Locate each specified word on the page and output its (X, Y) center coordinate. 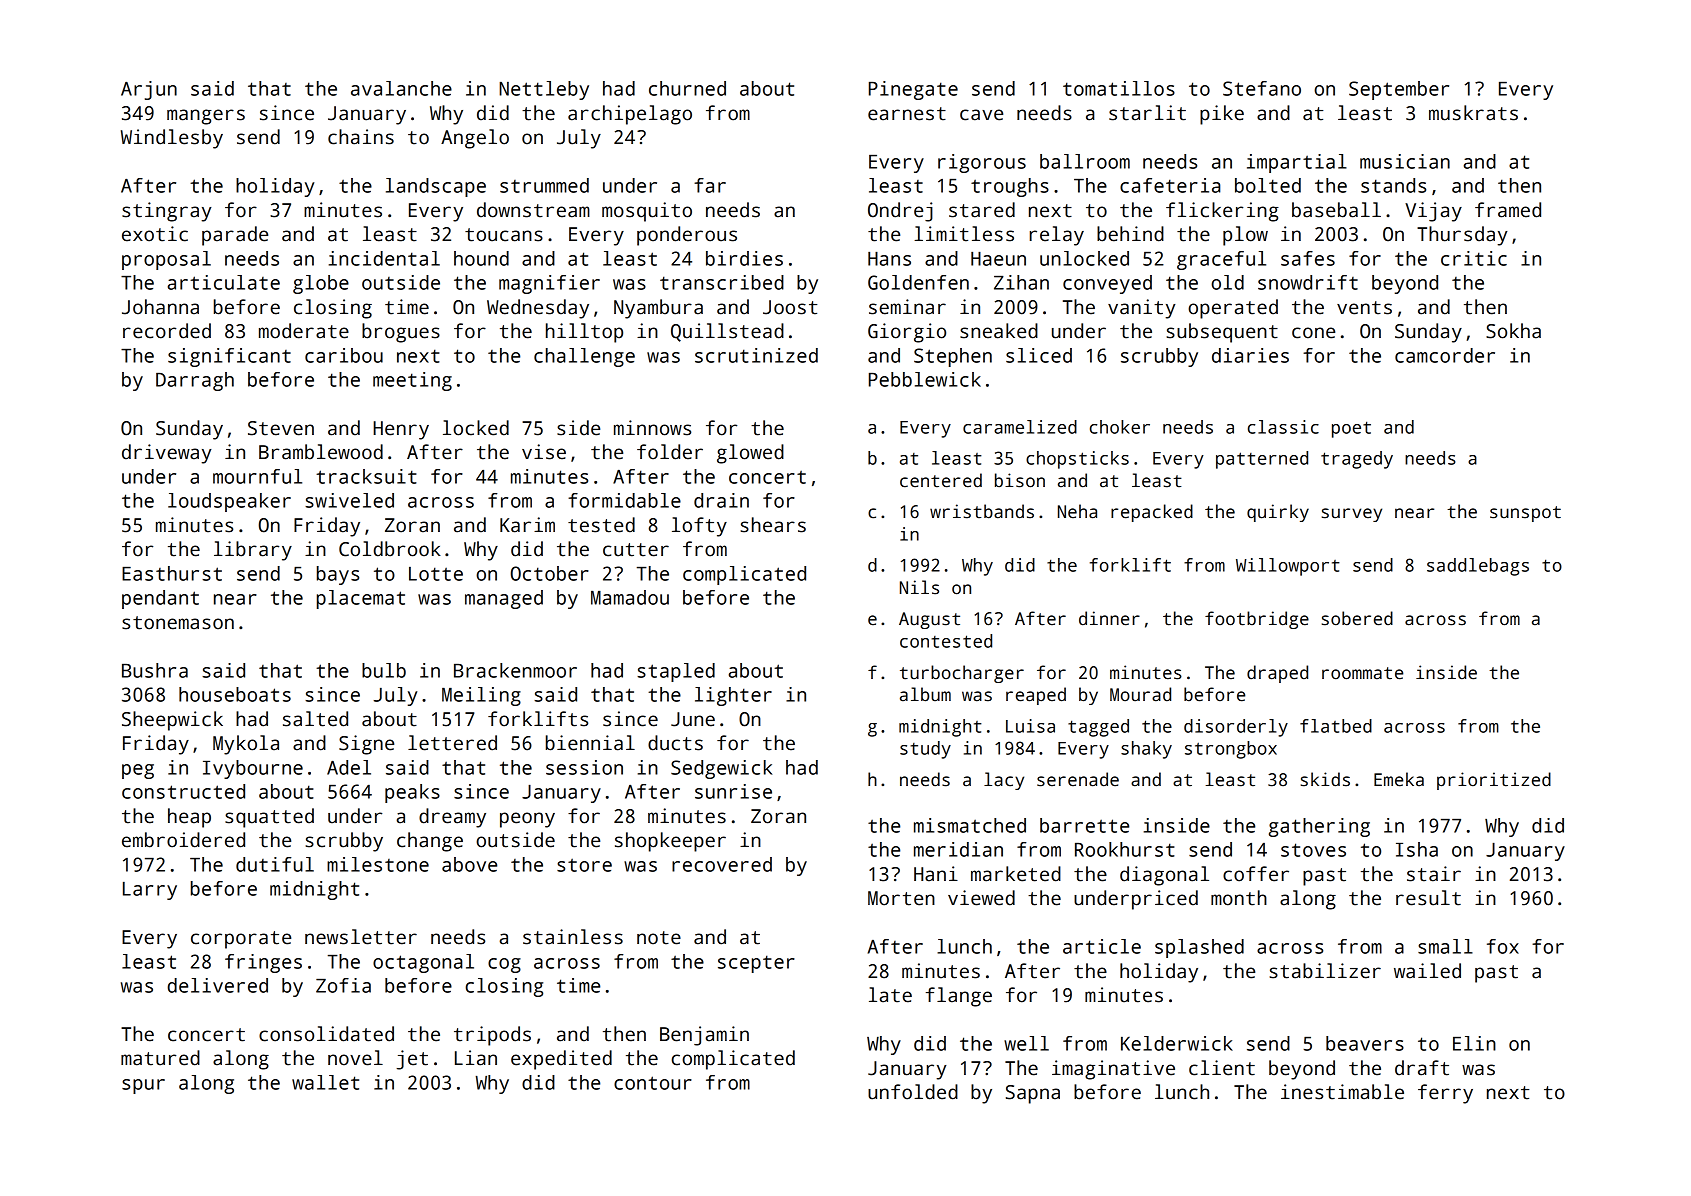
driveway (167, 454)
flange (959, 997)
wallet (325, 1082)
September (1399, 90)
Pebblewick (925, 379)
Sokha (1513, 331)
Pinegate (913, 90)
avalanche (401, 88)
